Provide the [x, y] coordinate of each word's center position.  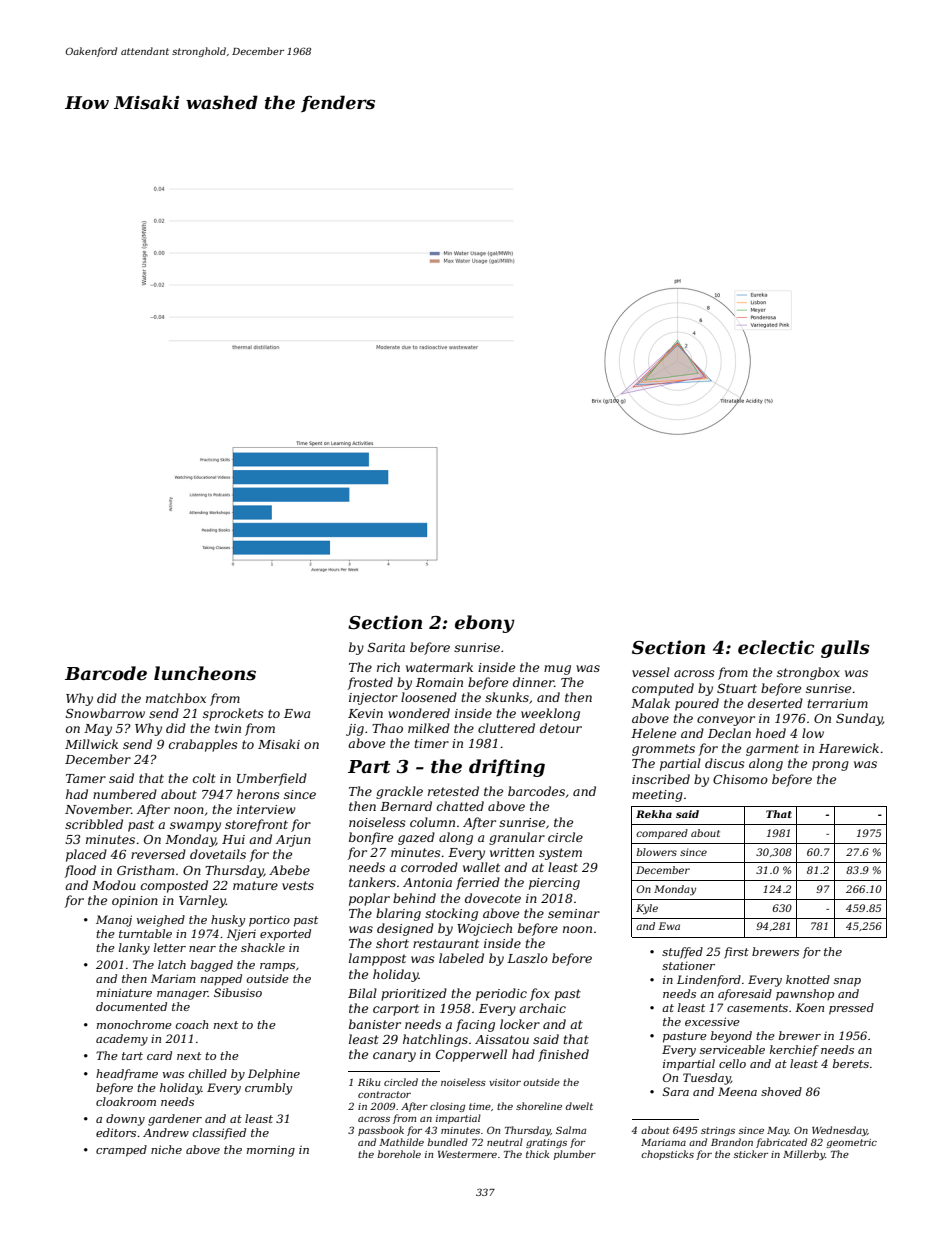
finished [563, 1055]
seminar [574, 913]
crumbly [268, 1089]
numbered [125, 794]
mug [557, 670]
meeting [657, 796]
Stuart [737, 688]
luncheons [205, 673]
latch [172, 964]
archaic [542, 1008]
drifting [507, 768]
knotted [808, 979]
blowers [657, 852]
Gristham [145, 870]
